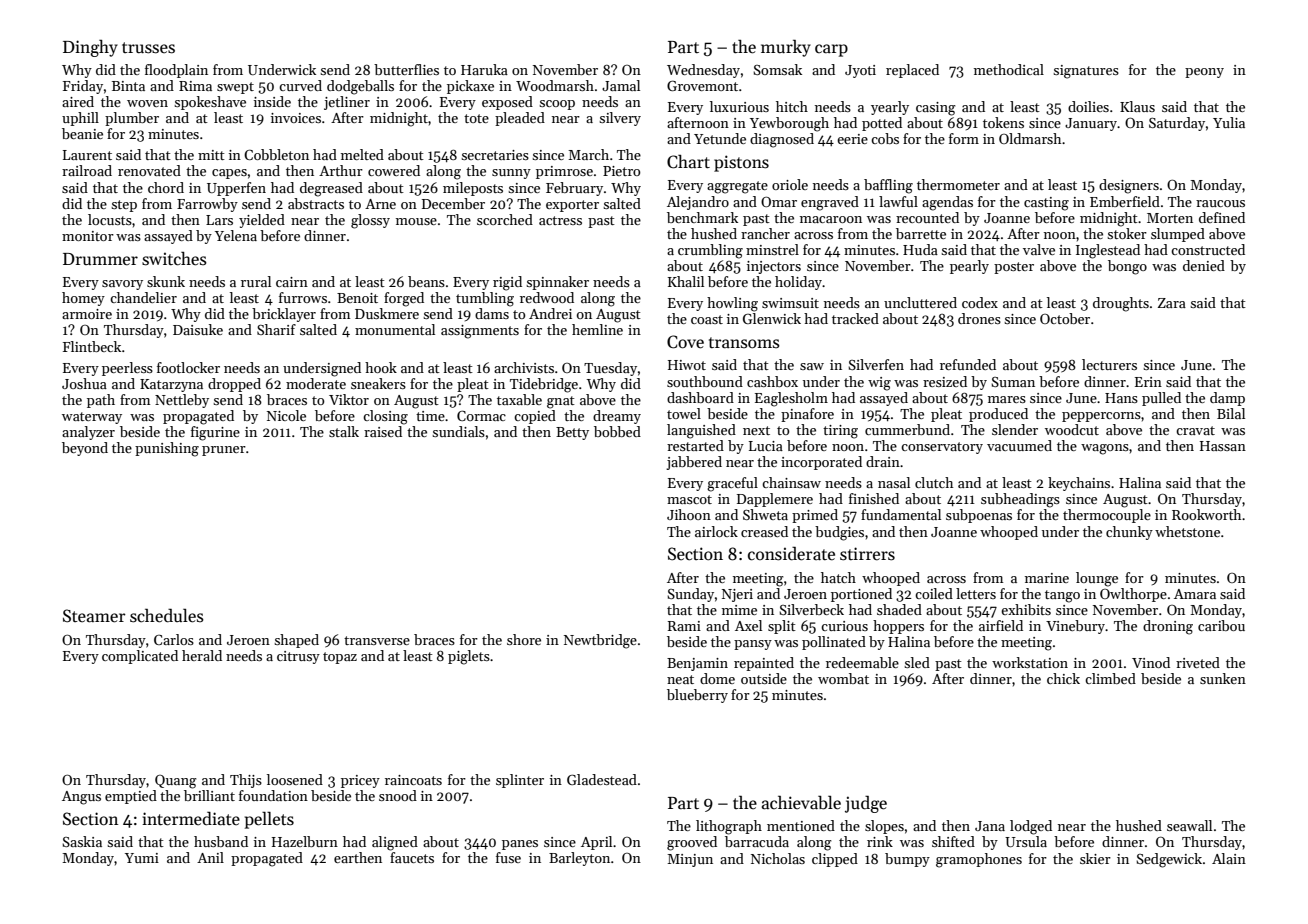  What do you see at coordinates (83, 87) in the screenshot?
I see `Friday` at bounding box center [83, 87].
